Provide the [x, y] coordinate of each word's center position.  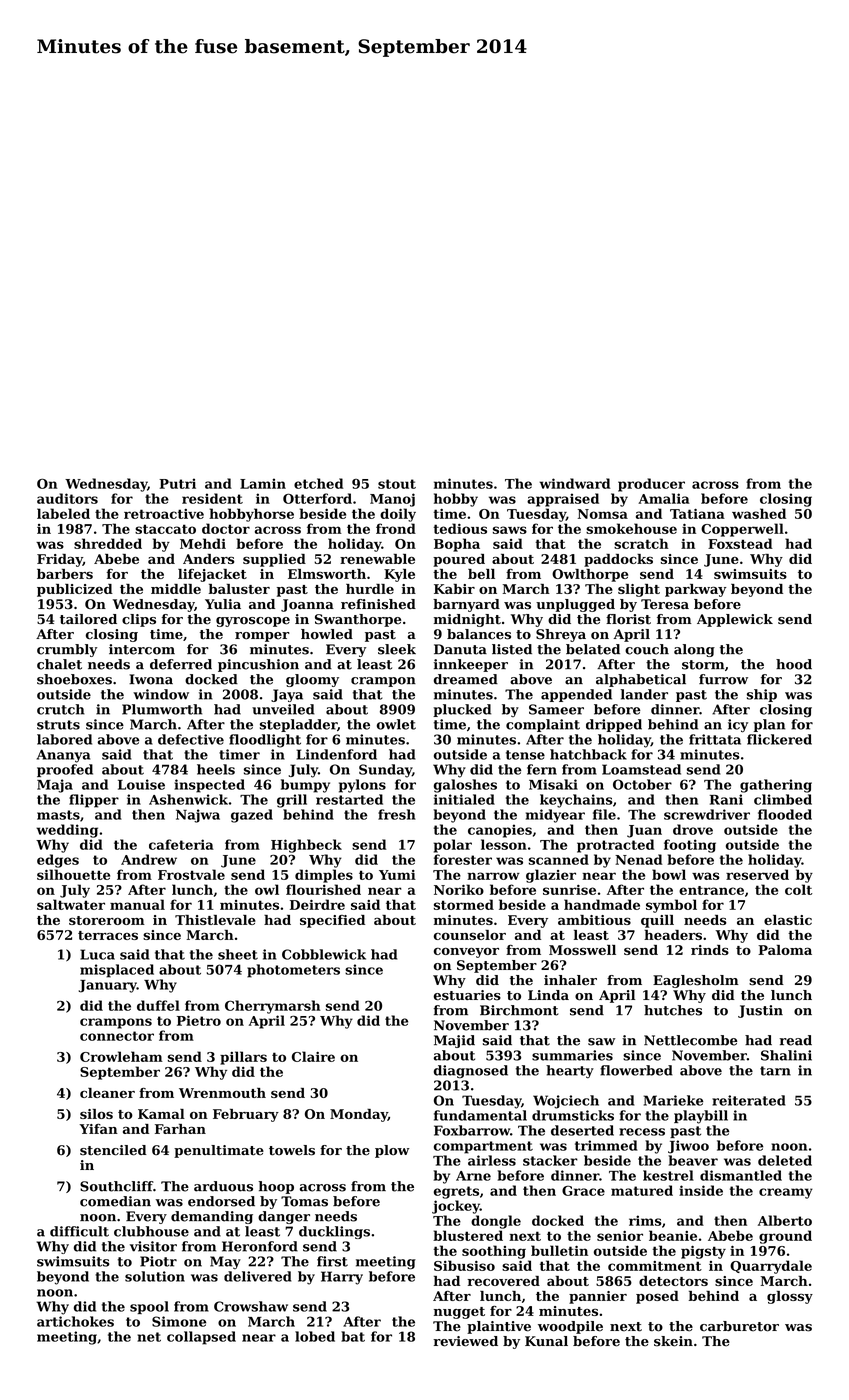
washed [759, 513]
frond [396, 528]
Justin [760, 1011]
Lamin [263, 483]
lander [644, 694]
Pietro [199, 1020]
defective [191, 739]
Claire [313, 1056]
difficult [79, 1231]
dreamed [466, 679]
